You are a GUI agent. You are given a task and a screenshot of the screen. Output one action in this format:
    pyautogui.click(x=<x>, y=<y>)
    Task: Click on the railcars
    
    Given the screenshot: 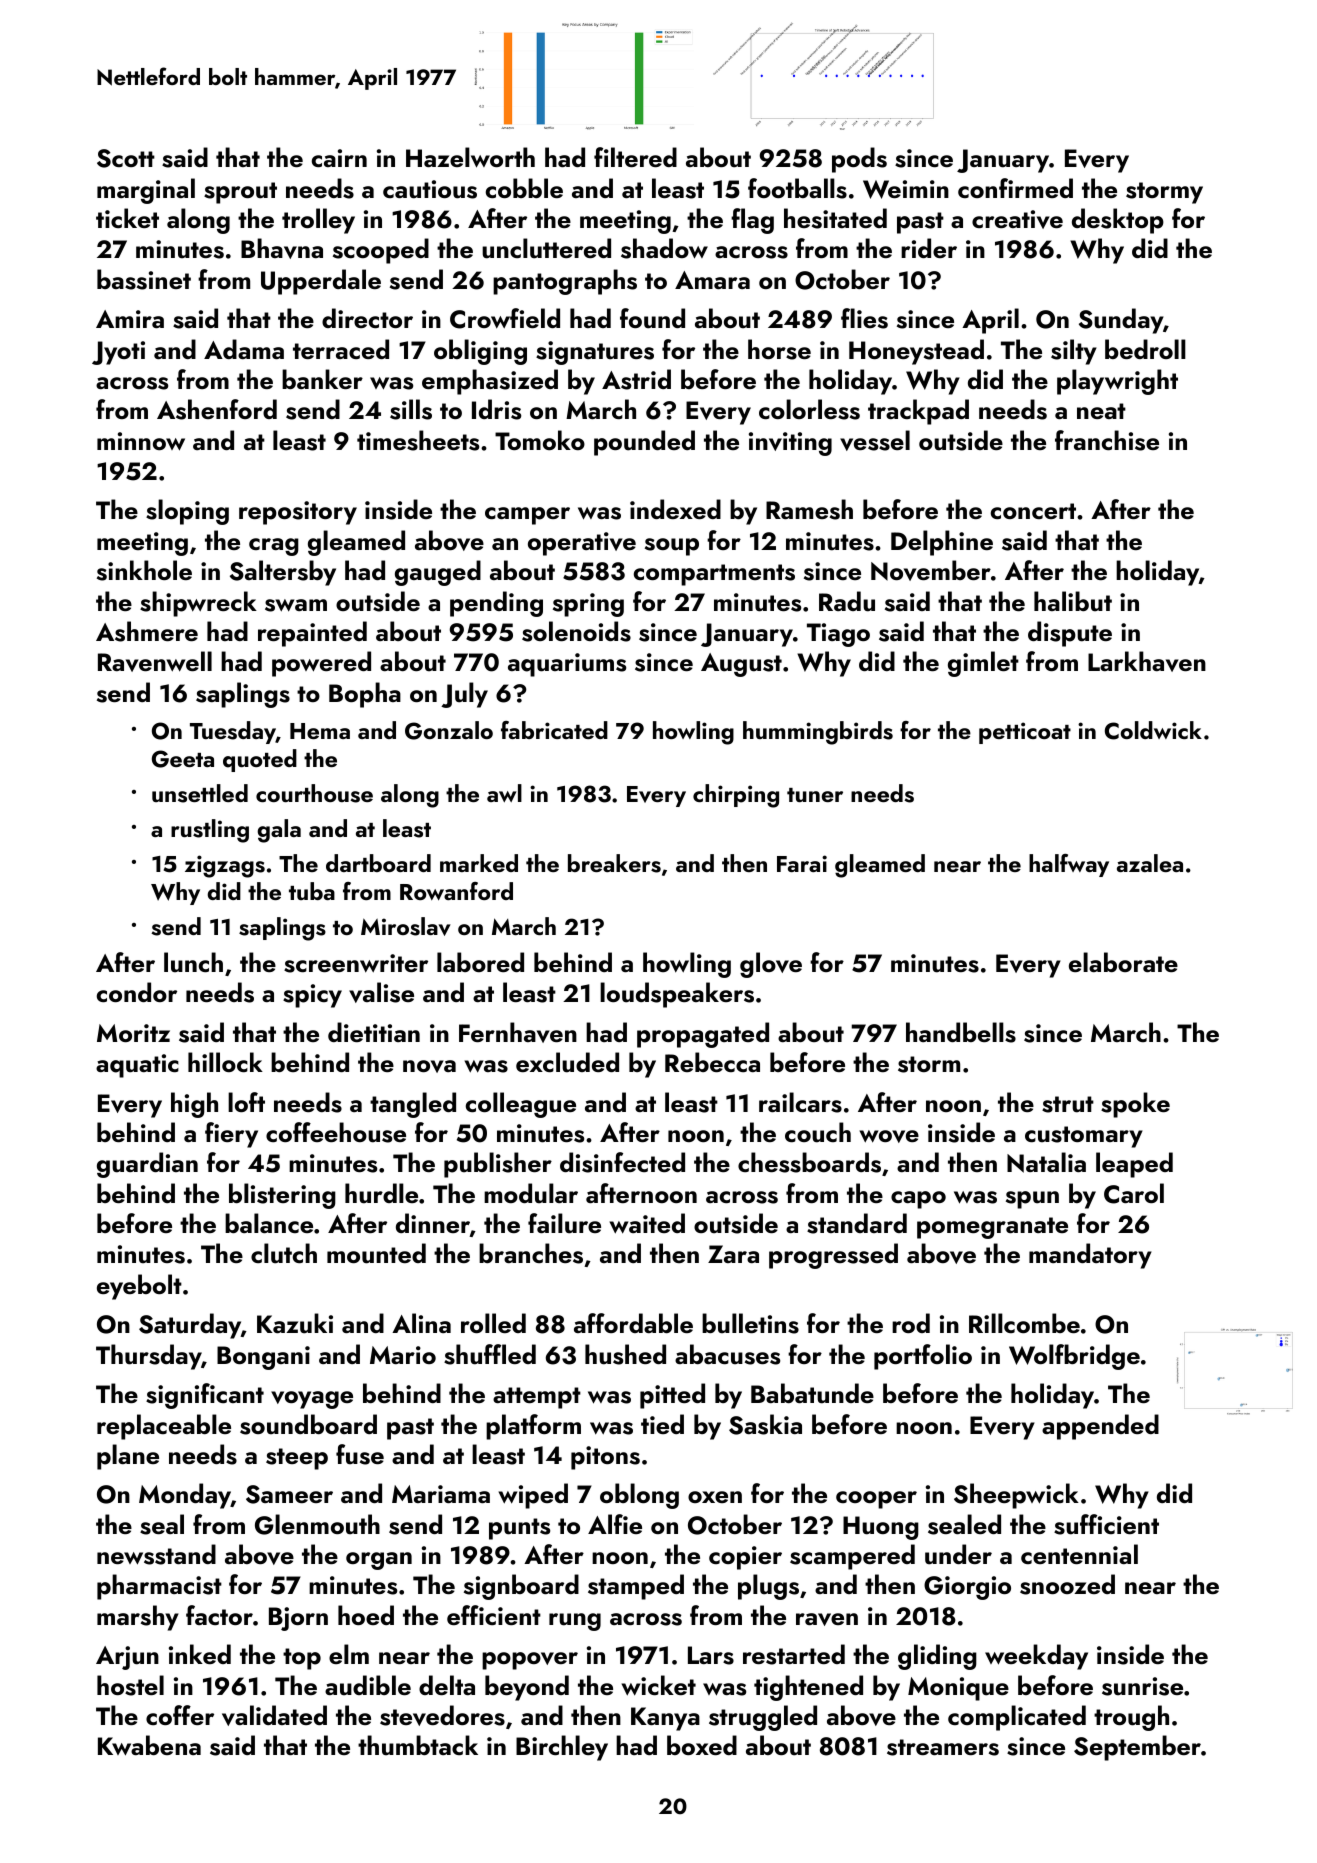 What is the action you would take?
    pyautogui.click(x=800, y=1102)
